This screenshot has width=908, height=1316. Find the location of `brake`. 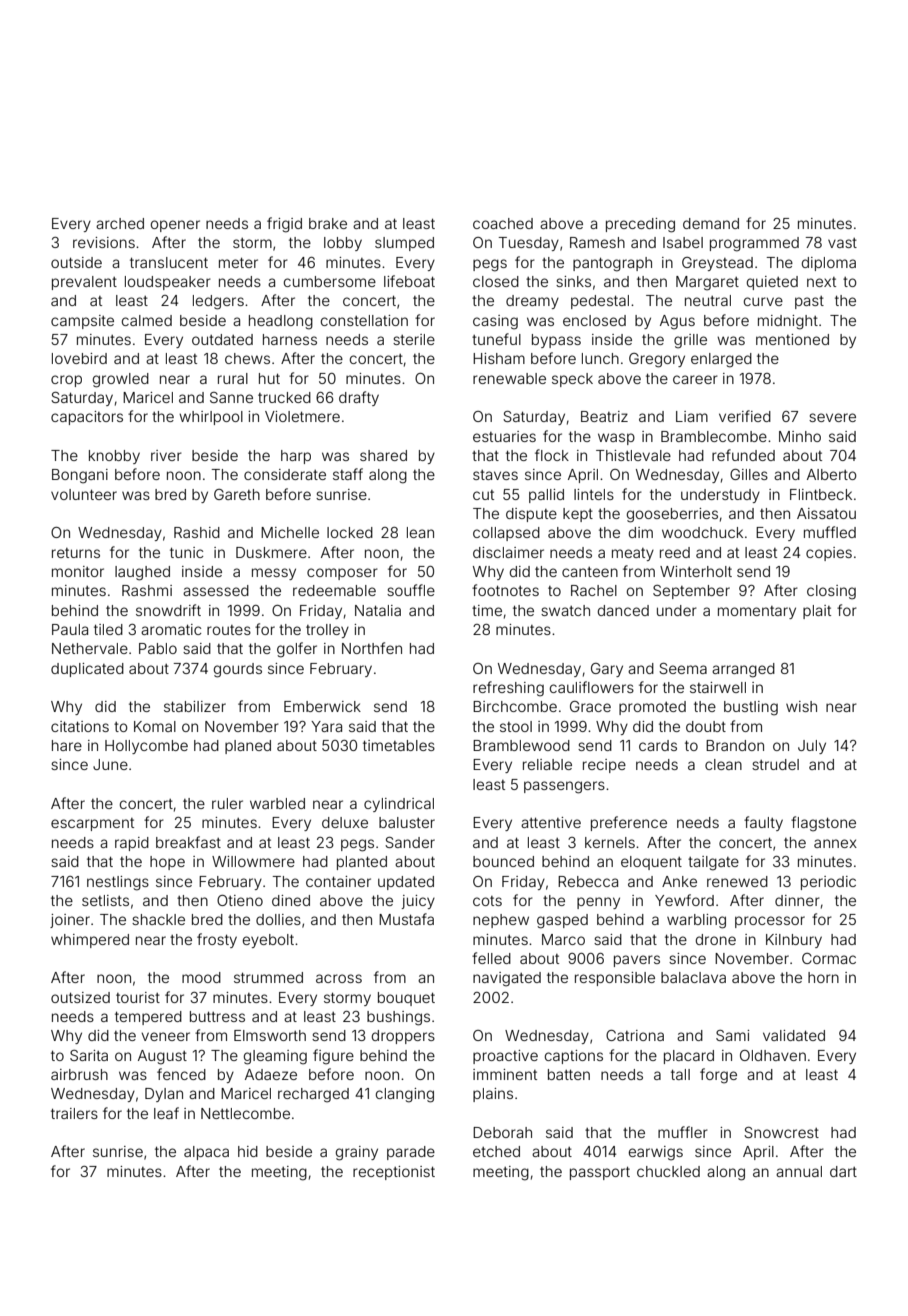

brake is located at coordinates (328, 223).
